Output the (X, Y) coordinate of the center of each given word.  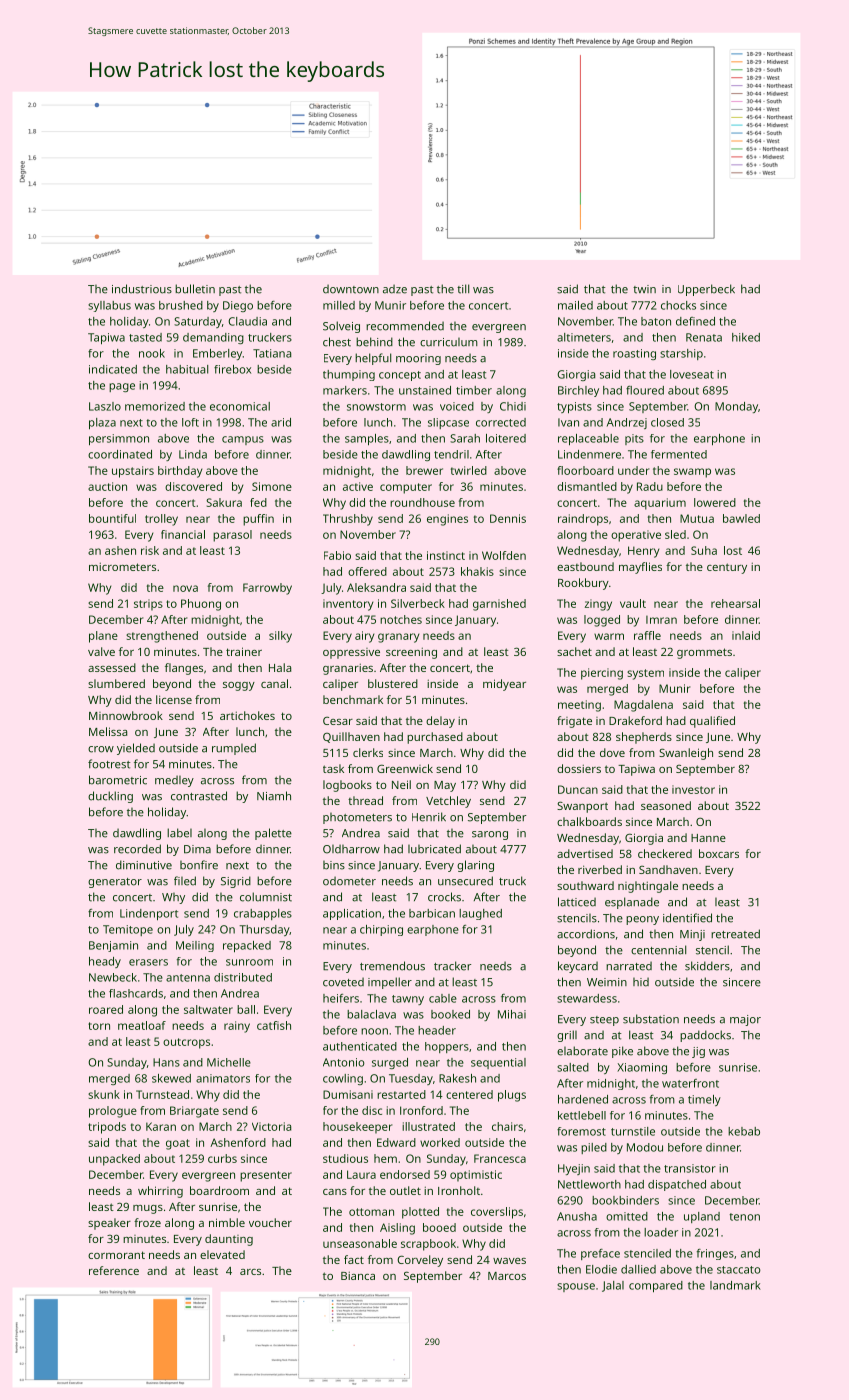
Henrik (429, 817)
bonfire (199, 865)
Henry (643, 552)
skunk (104, 1094)
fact (354, 1259)
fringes (715, 1254)
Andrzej (627, 423)
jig (698, 1052)
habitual (187, 369)
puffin (258, 520)
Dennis (508, 518)
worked (440, 1142)
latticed (577, 902)
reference (114, 1270)
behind (374, 342)
